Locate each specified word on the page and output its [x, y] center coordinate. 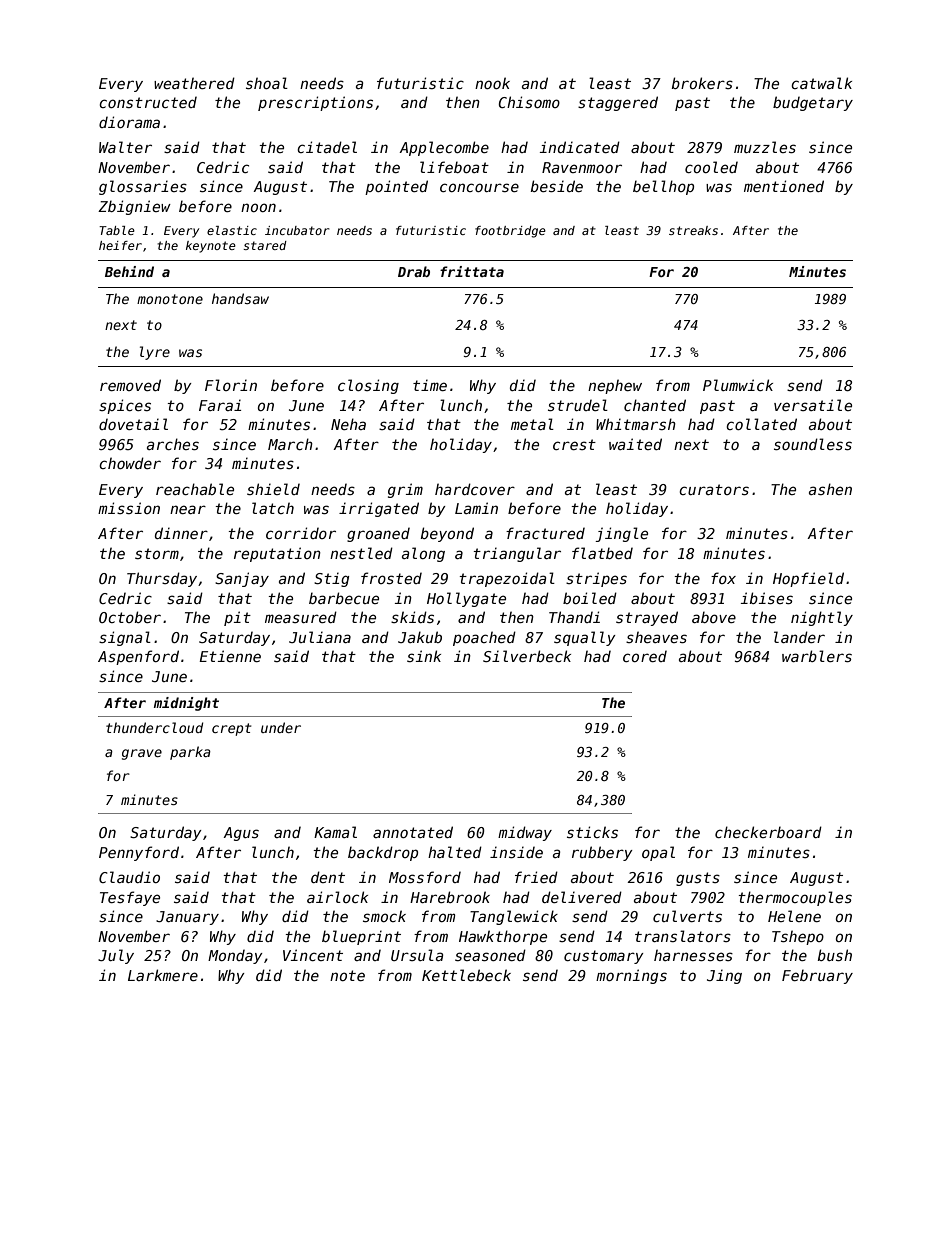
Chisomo [529, 102]
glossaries [143, 187]
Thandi [574, 617]
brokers [702, 83]
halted [455, 852]
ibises [767, 598]
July [116, 956]
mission [129, 508]
